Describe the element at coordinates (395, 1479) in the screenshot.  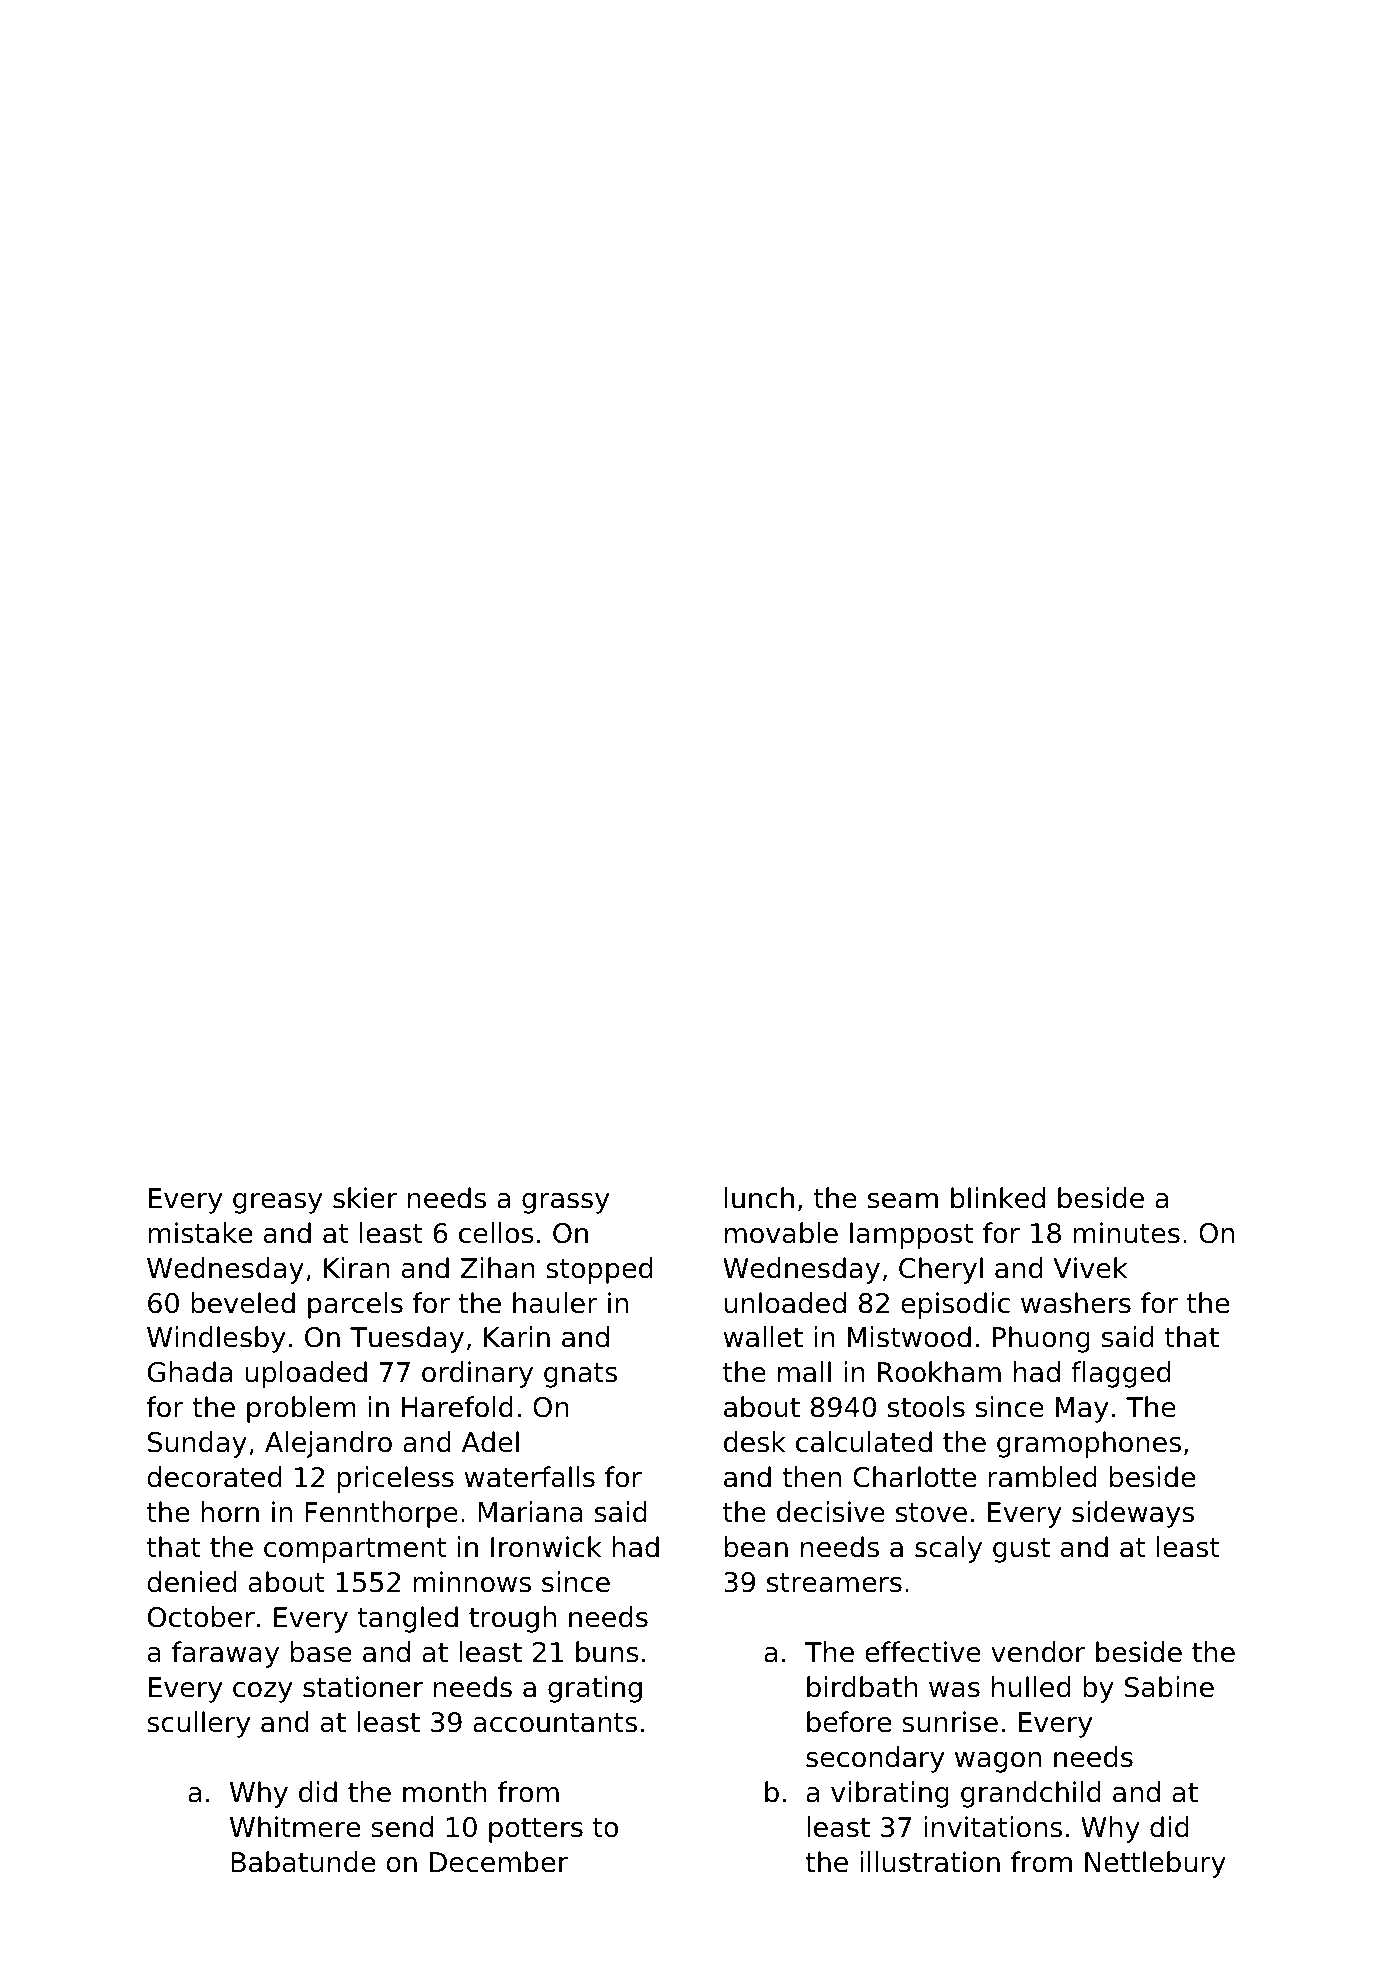
I see `priceless` at that location.
